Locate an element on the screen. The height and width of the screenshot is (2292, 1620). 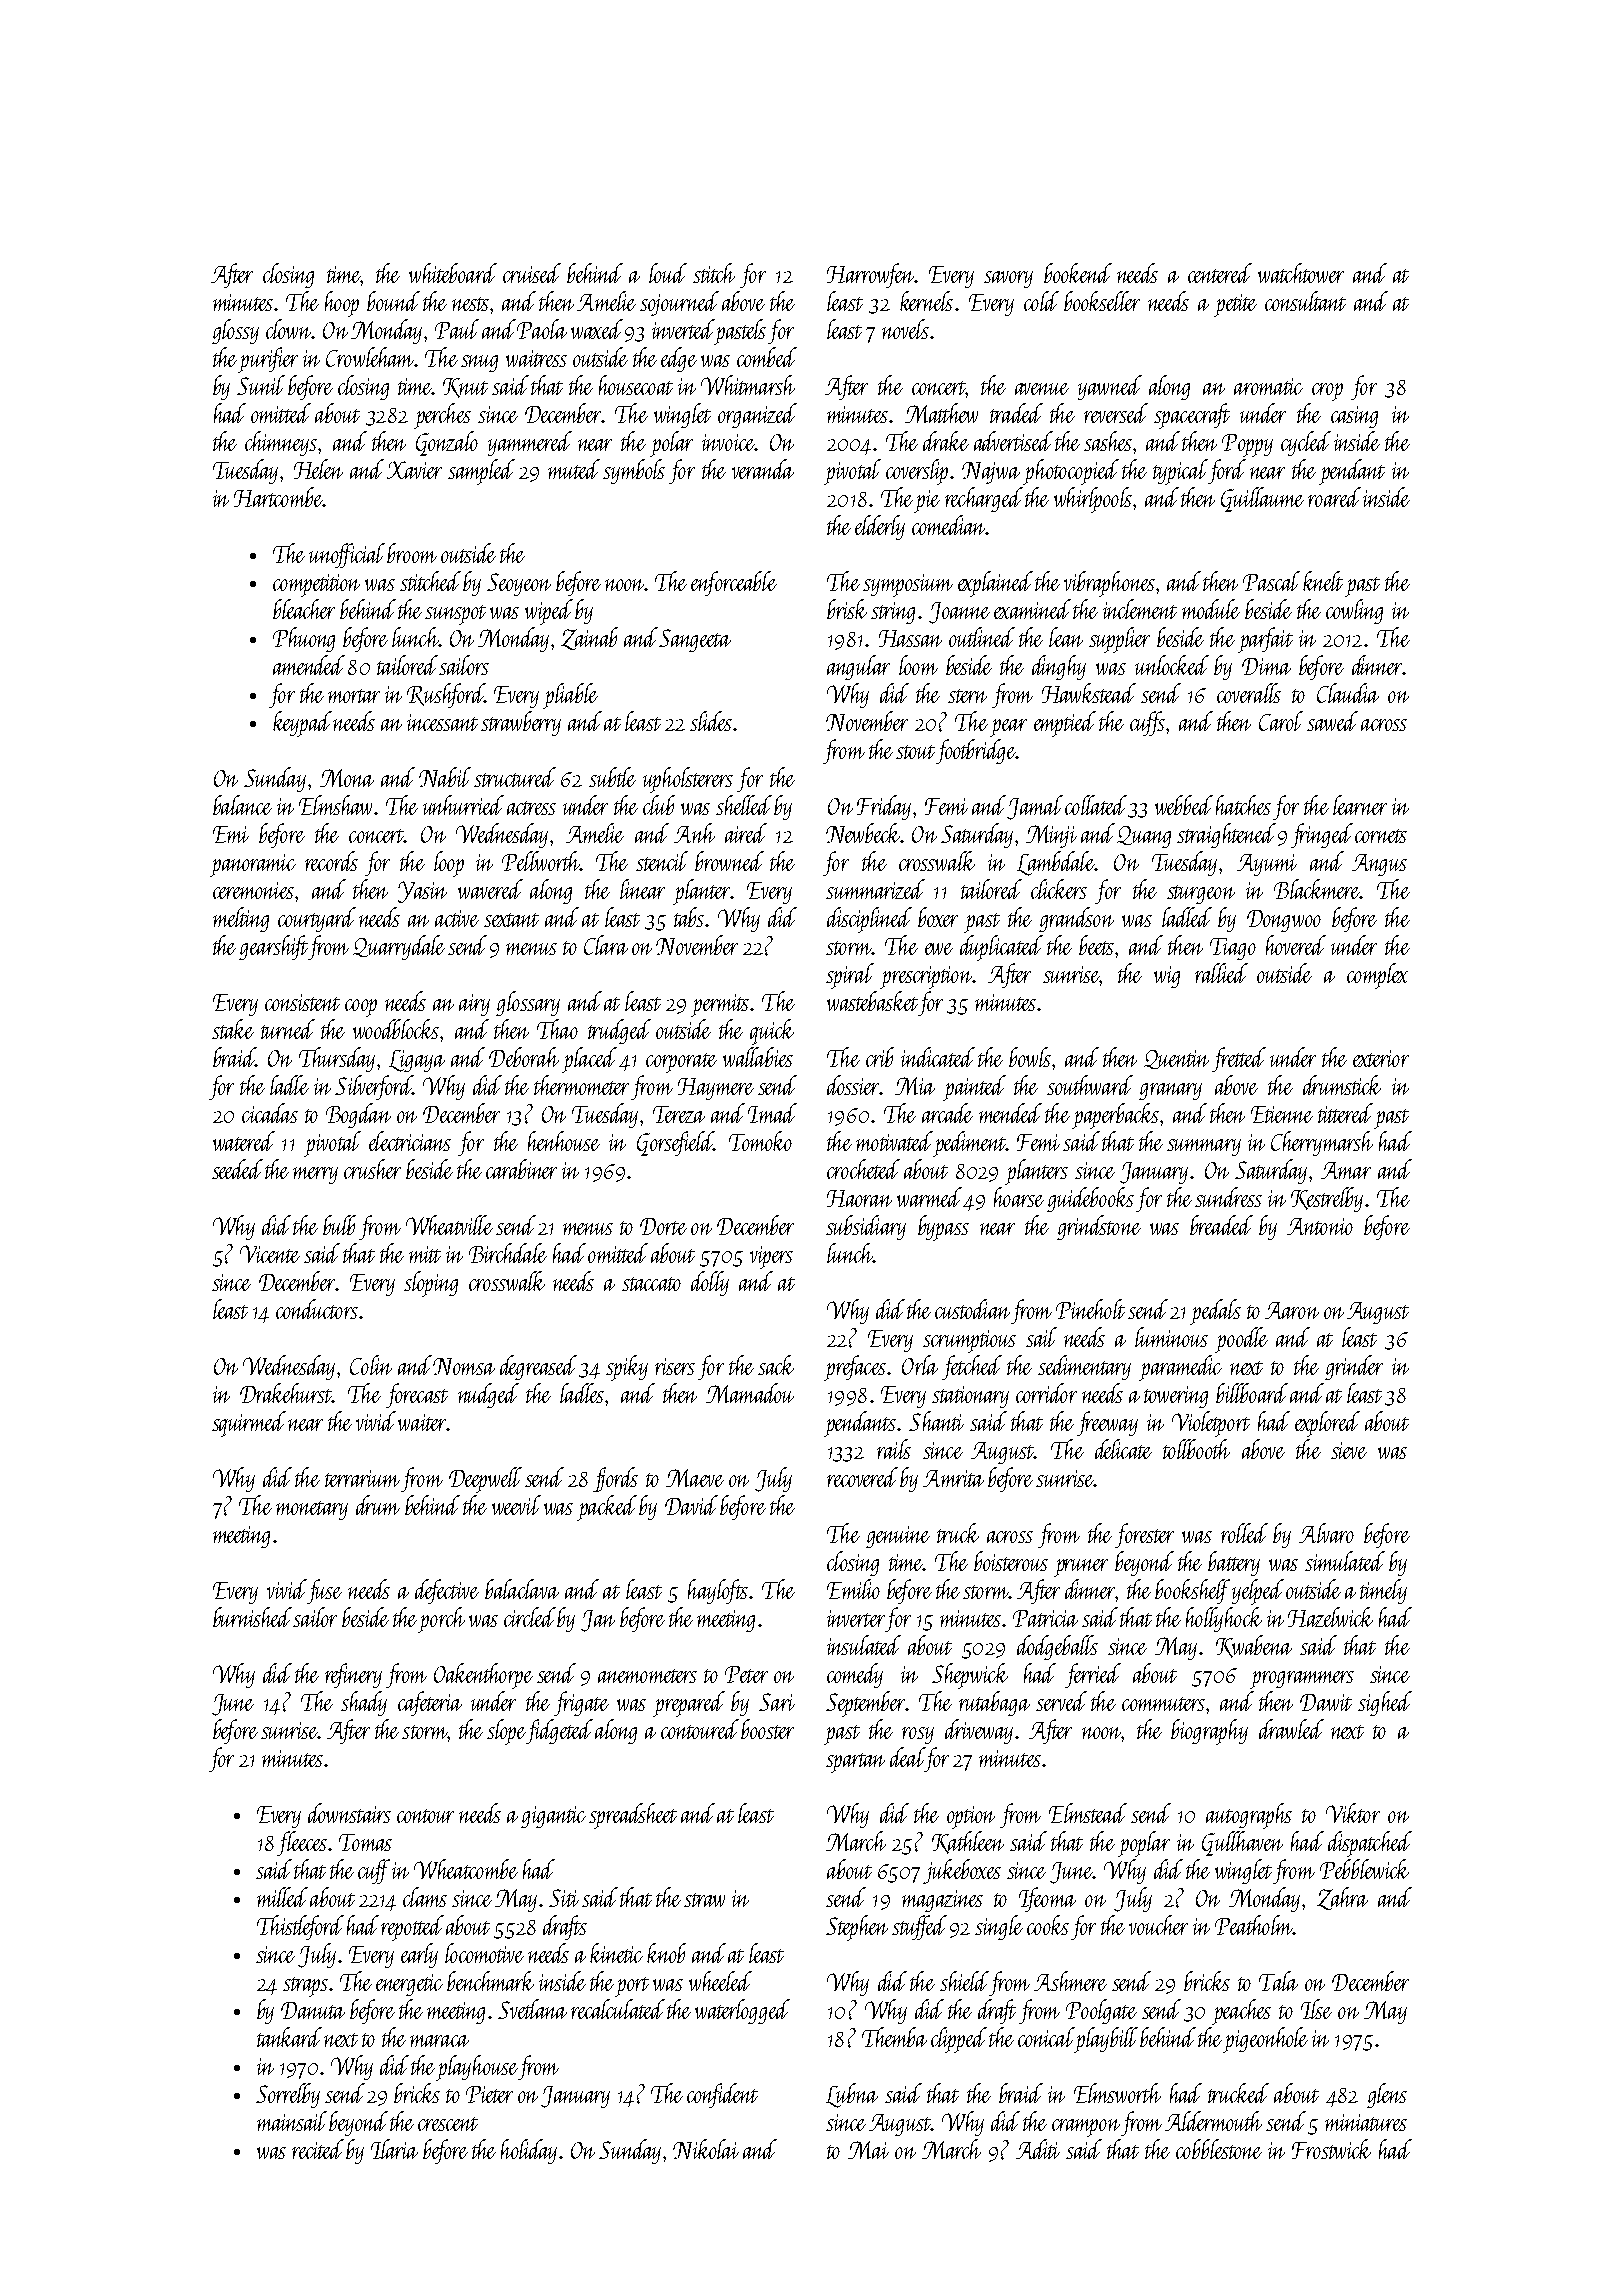
enforceable is located at coordinates (734, 583).
